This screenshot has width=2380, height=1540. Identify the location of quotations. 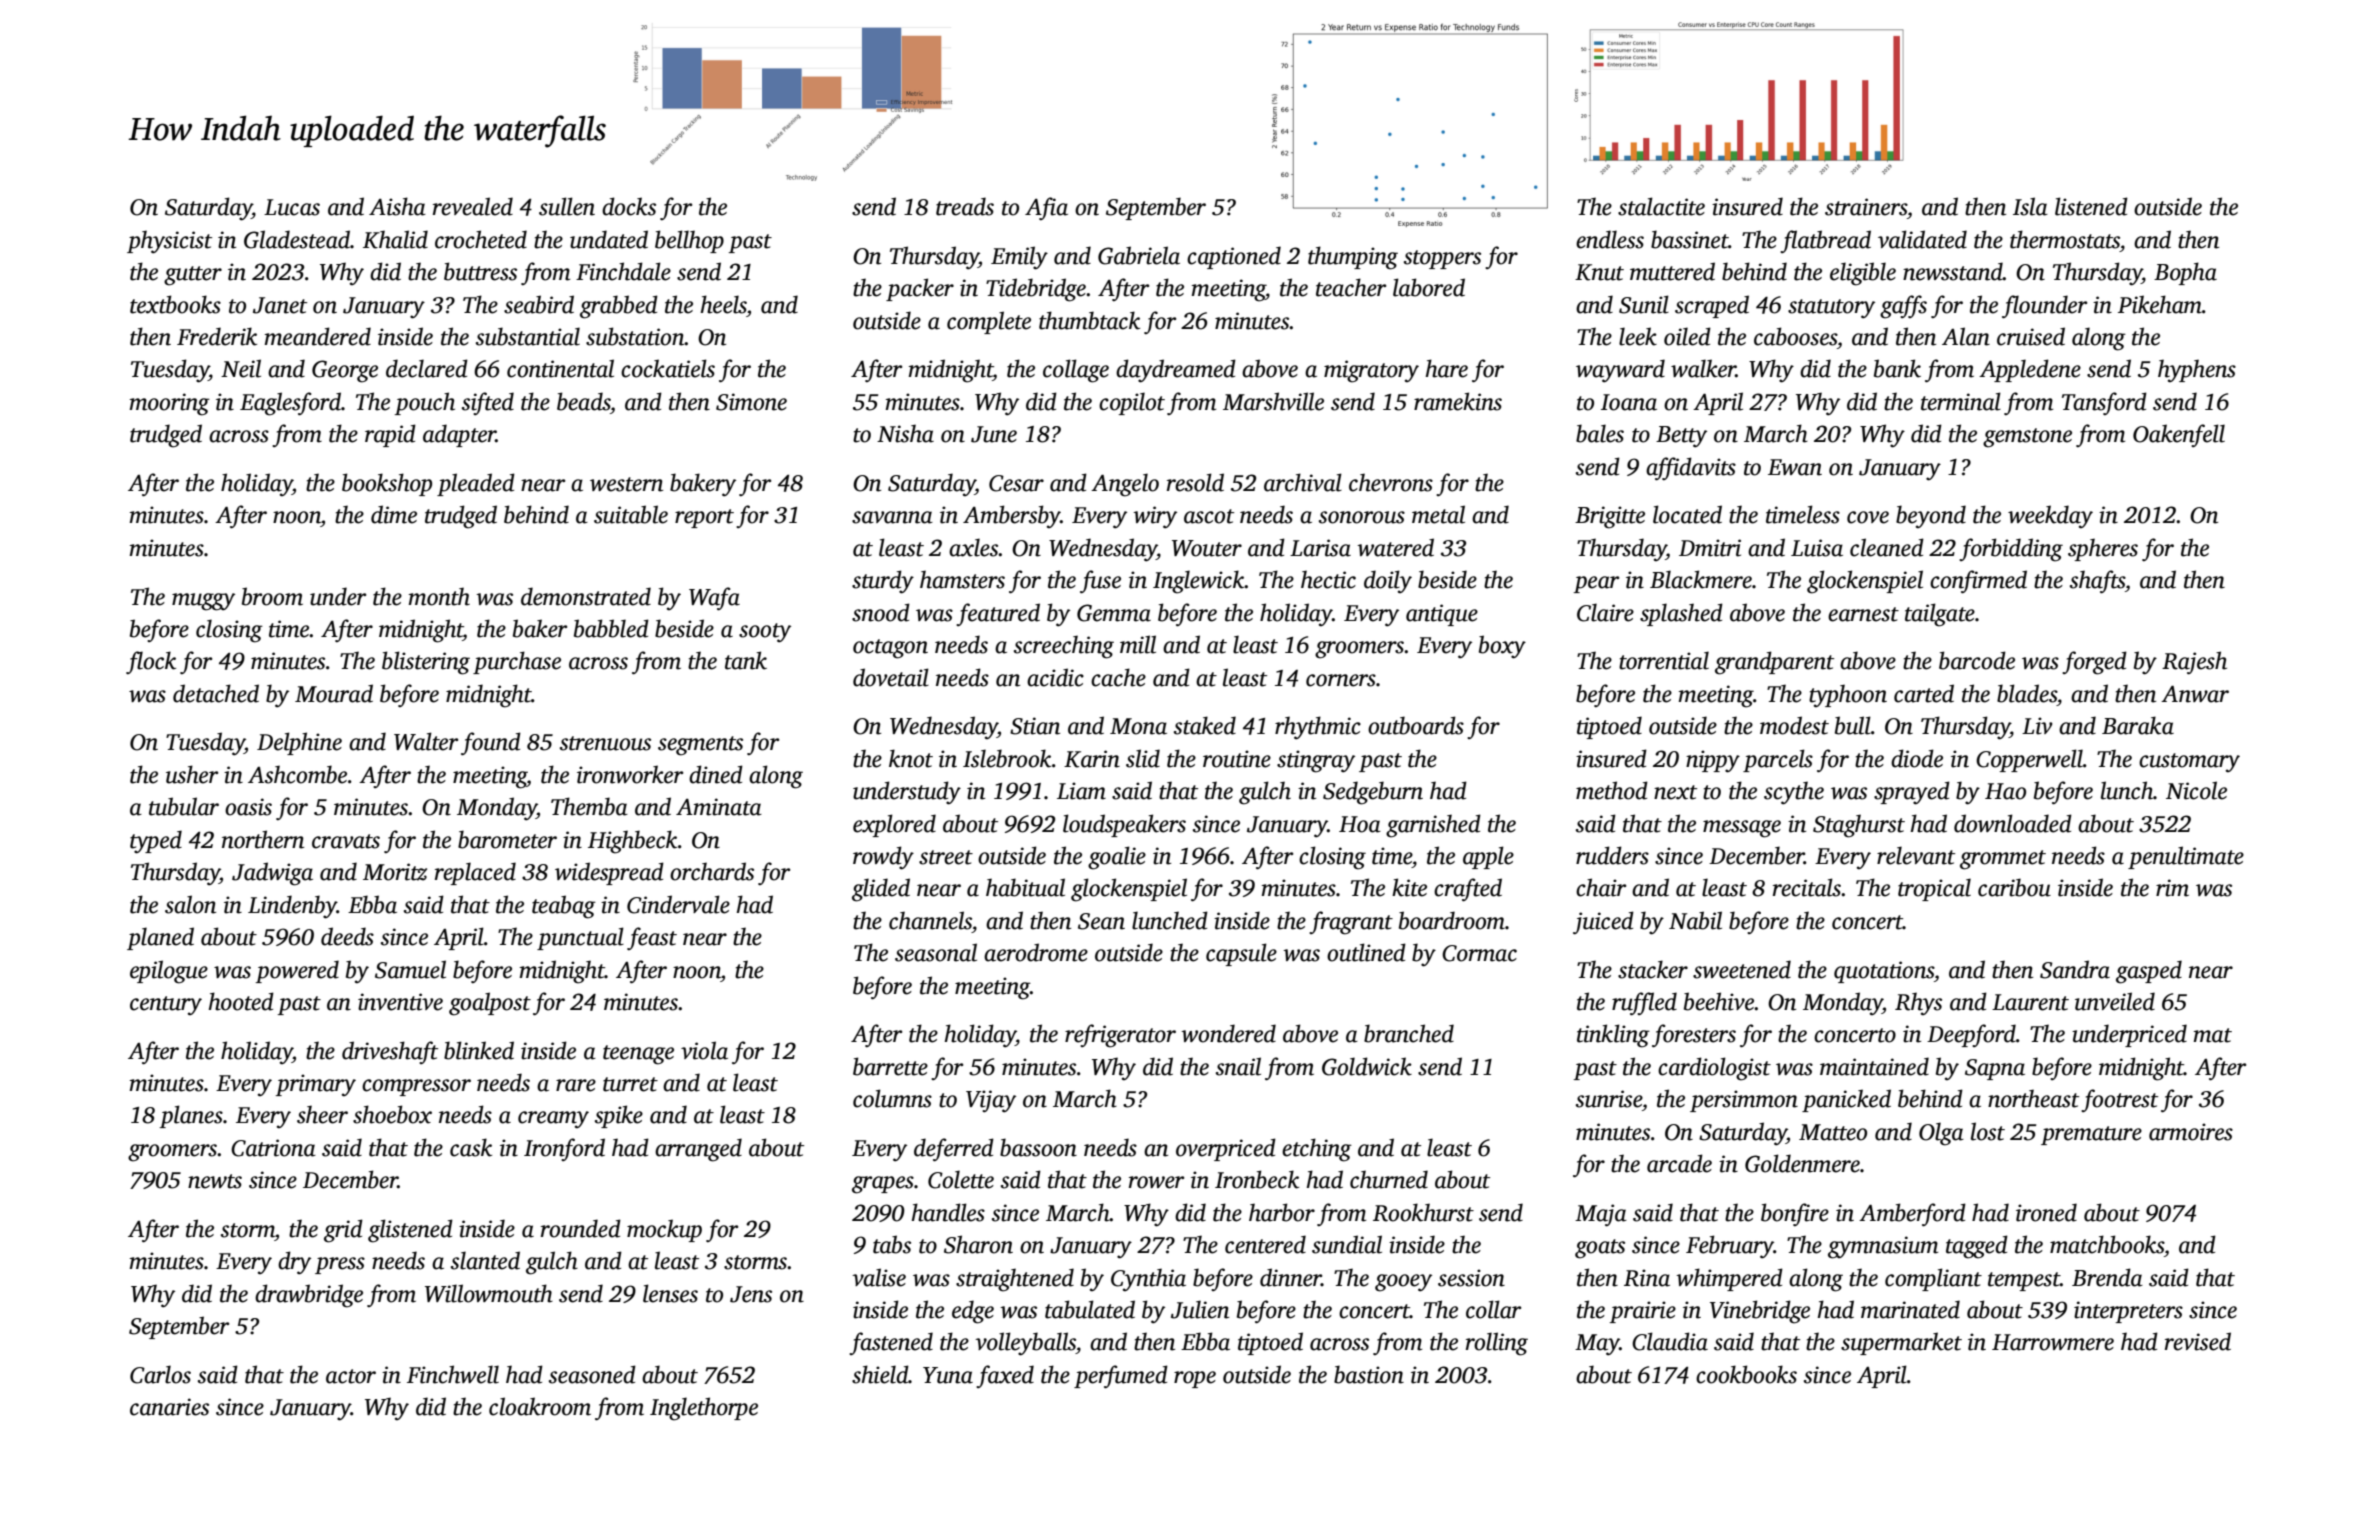
(1884, 972).
